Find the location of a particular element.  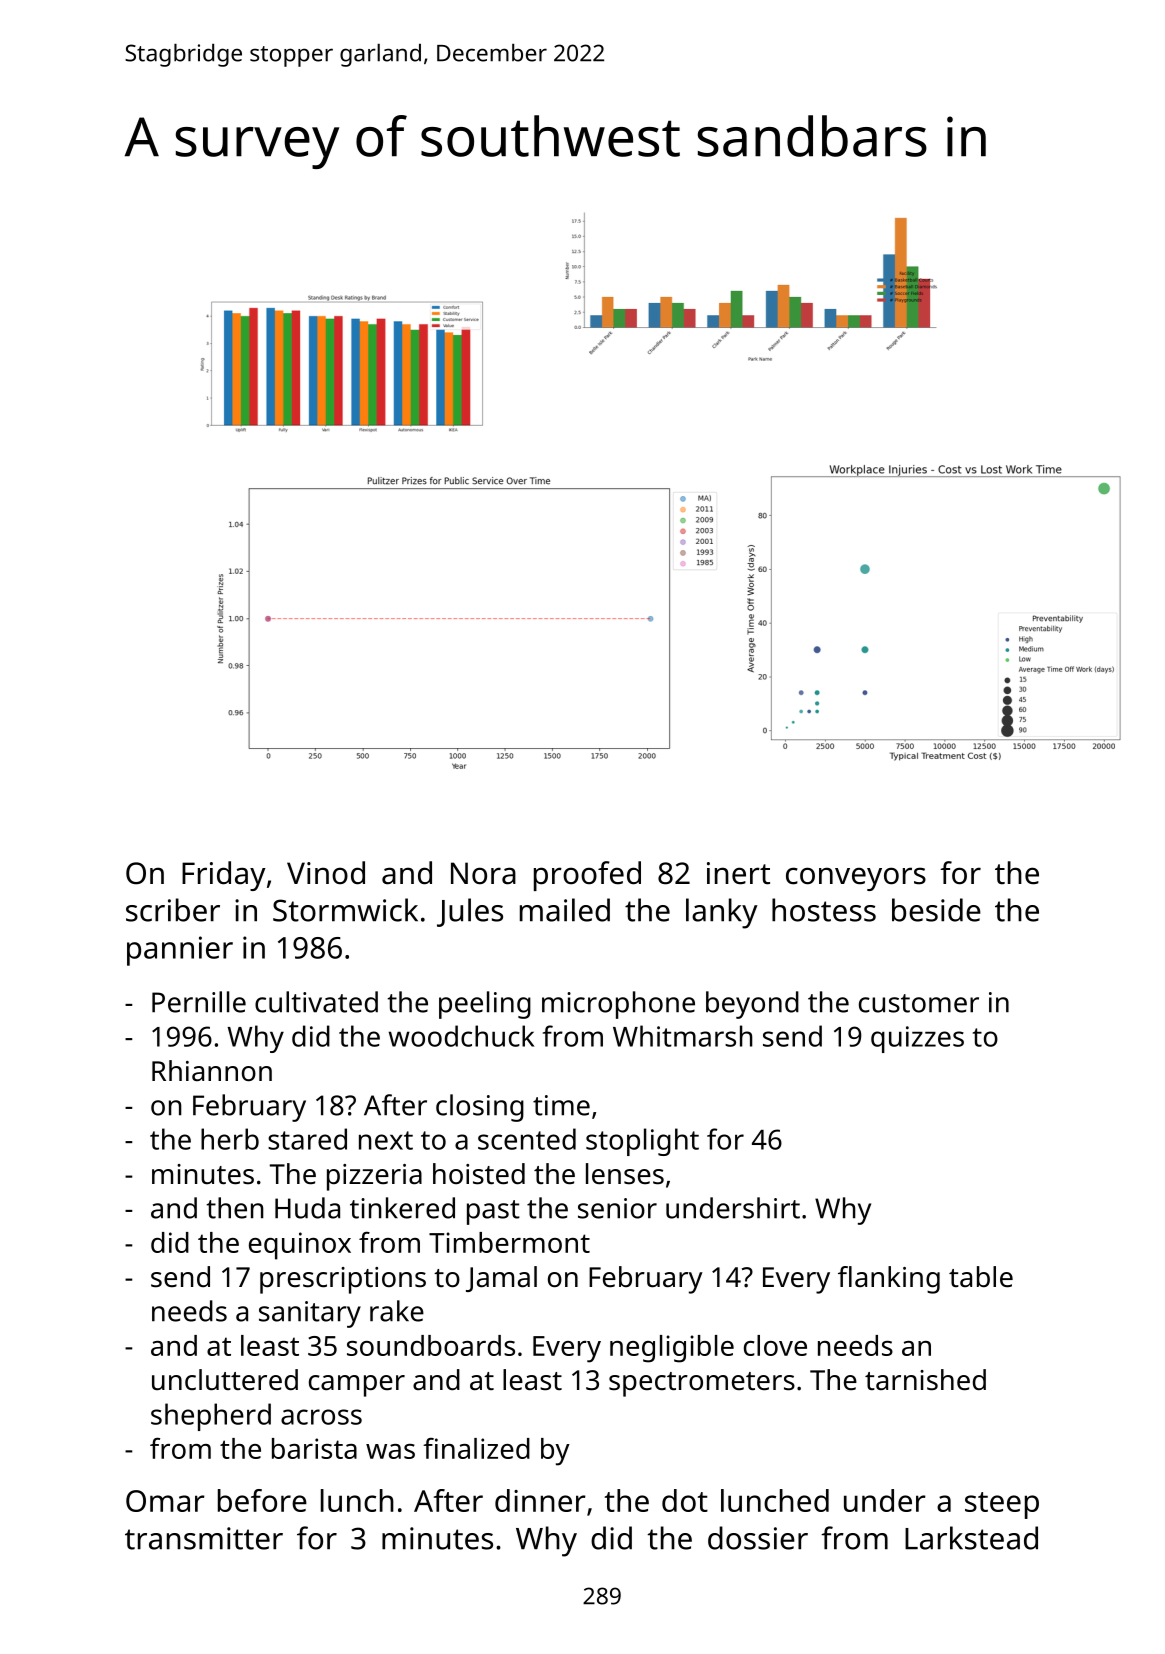

hoisted is located at coordinates (479, 1174).
